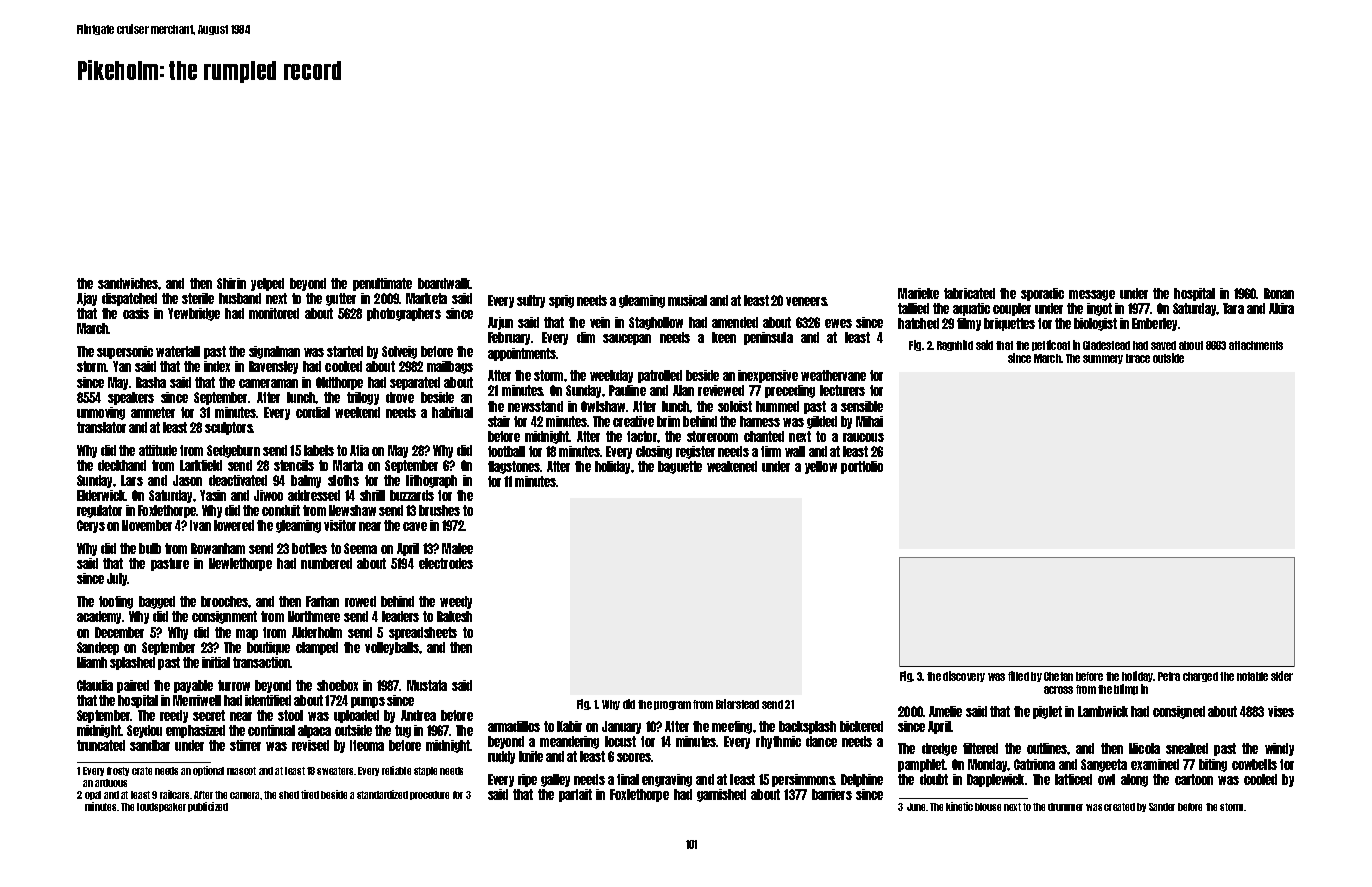 This page has height=887, width=1372. Describe the element at coordinates (1256, 345) in the page. I see `attachments` at that location.
